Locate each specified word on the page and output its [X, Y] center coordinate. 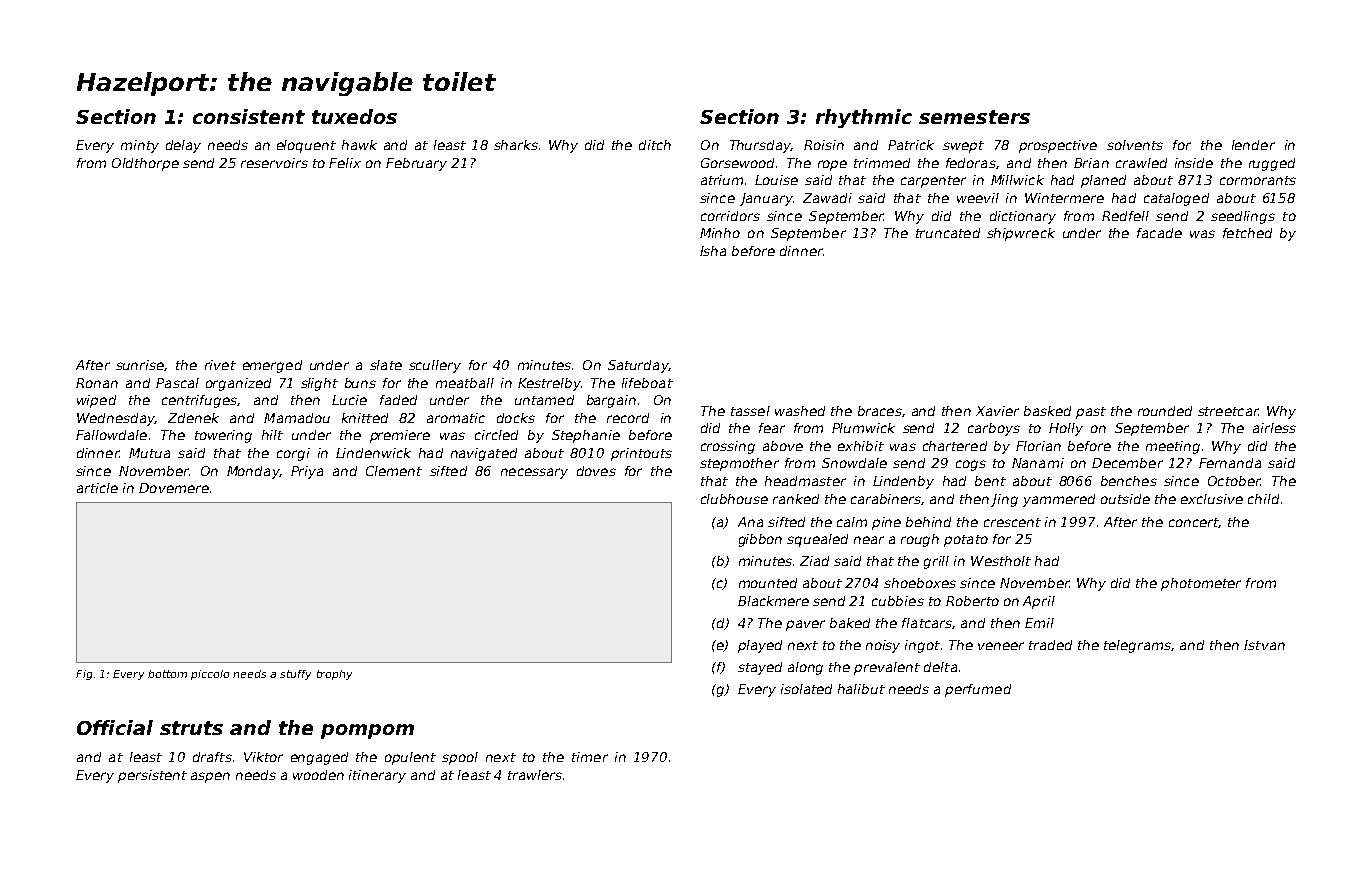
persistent [152, 776]
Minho [720, 233]
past [1091, 413]
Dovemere [174, 488]
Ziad [814, 561]
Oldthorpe [145, 164]
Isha [713, 251]
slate [386, 365]
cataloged [1176, 199]
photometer [1201, 584]
